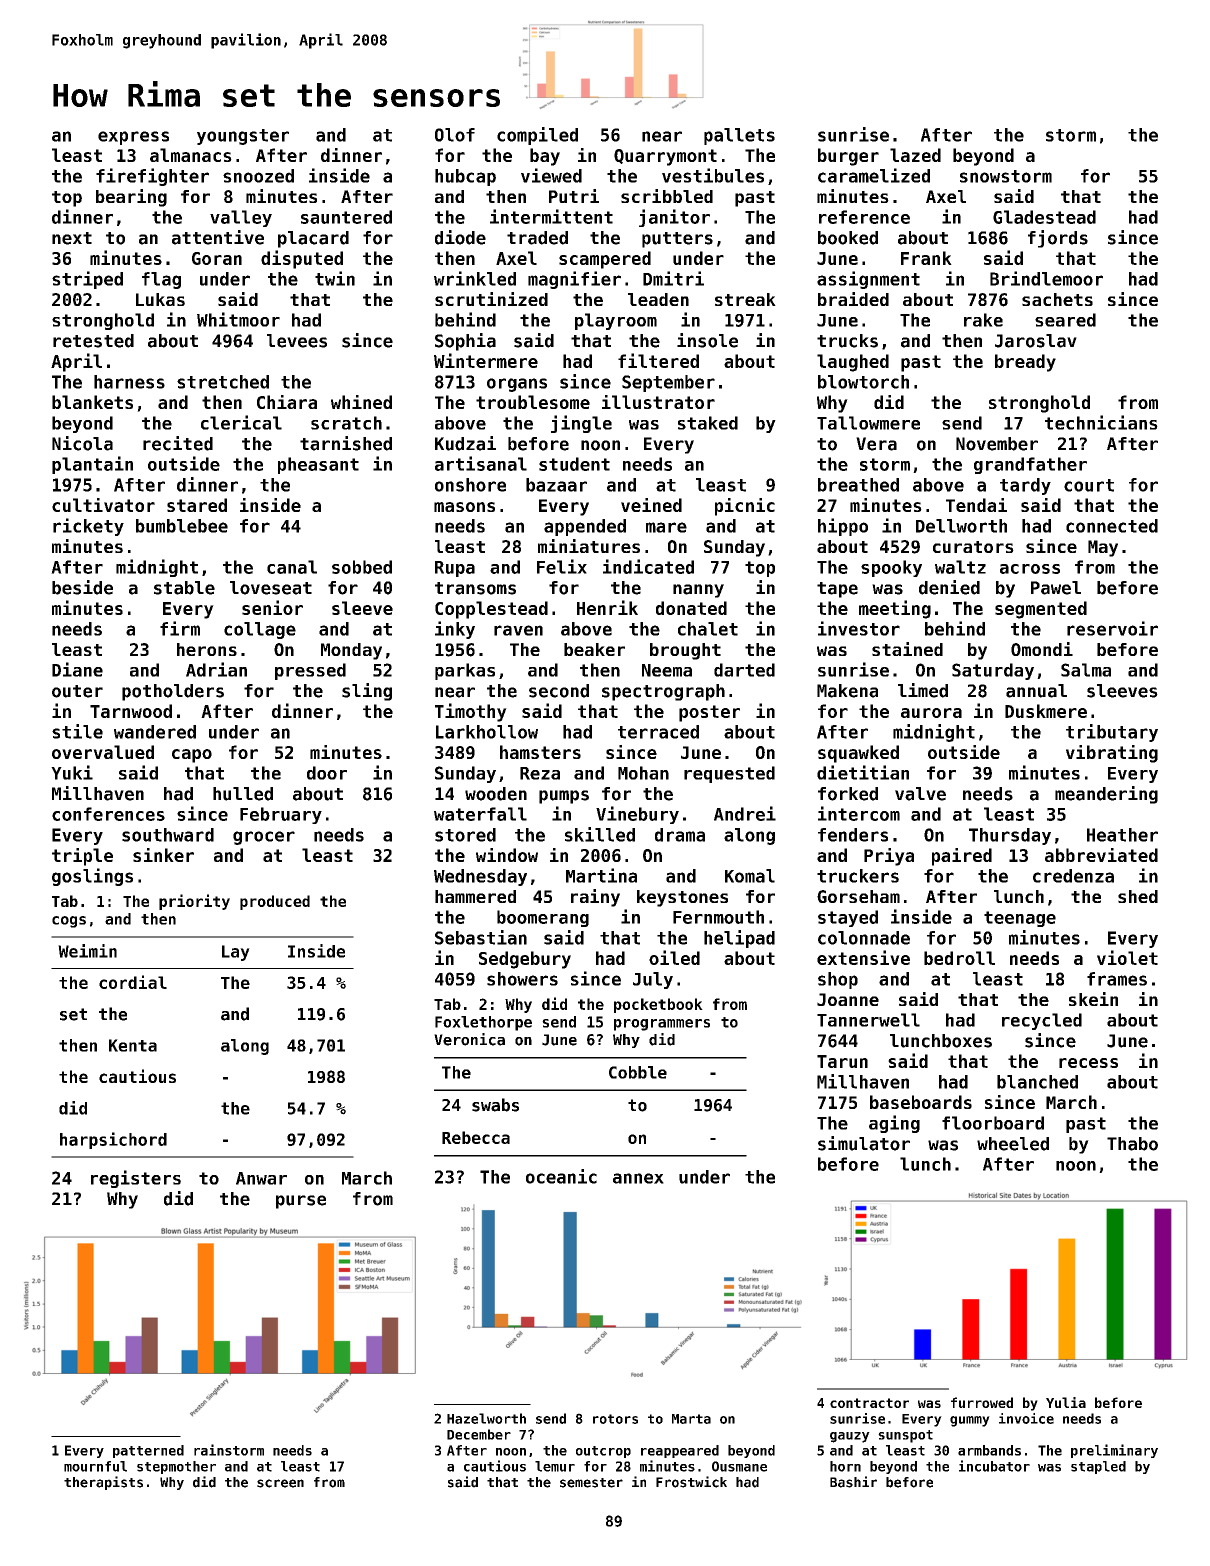 Image resolution: width=1210 pixels, height=1566 pixels. I want to click on youngster, so click(243, 137).
